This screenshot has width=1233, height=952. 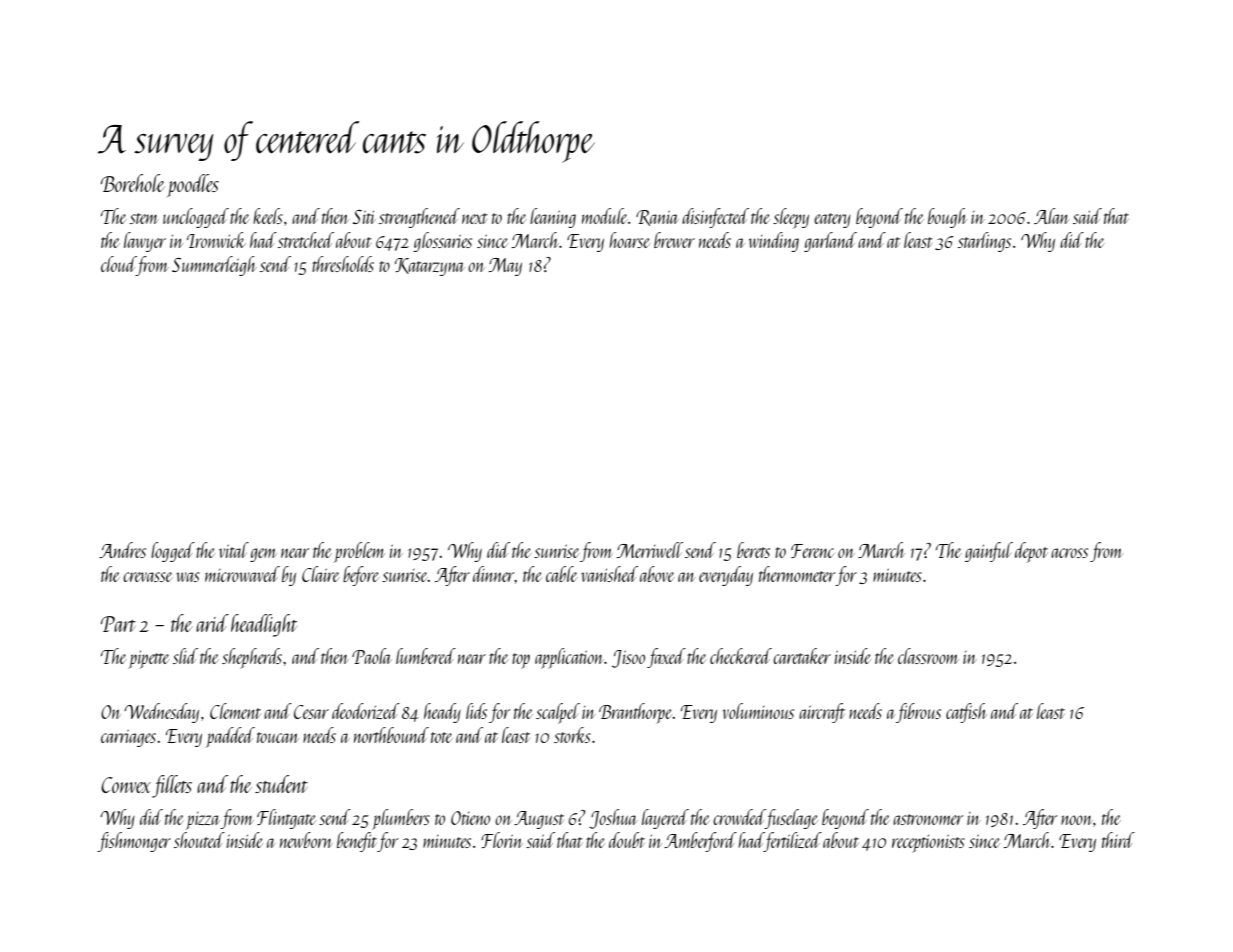 What do you see at coordinates (521, 661) in the screenshot?
I see `top` at bounding box center [521, 661].
